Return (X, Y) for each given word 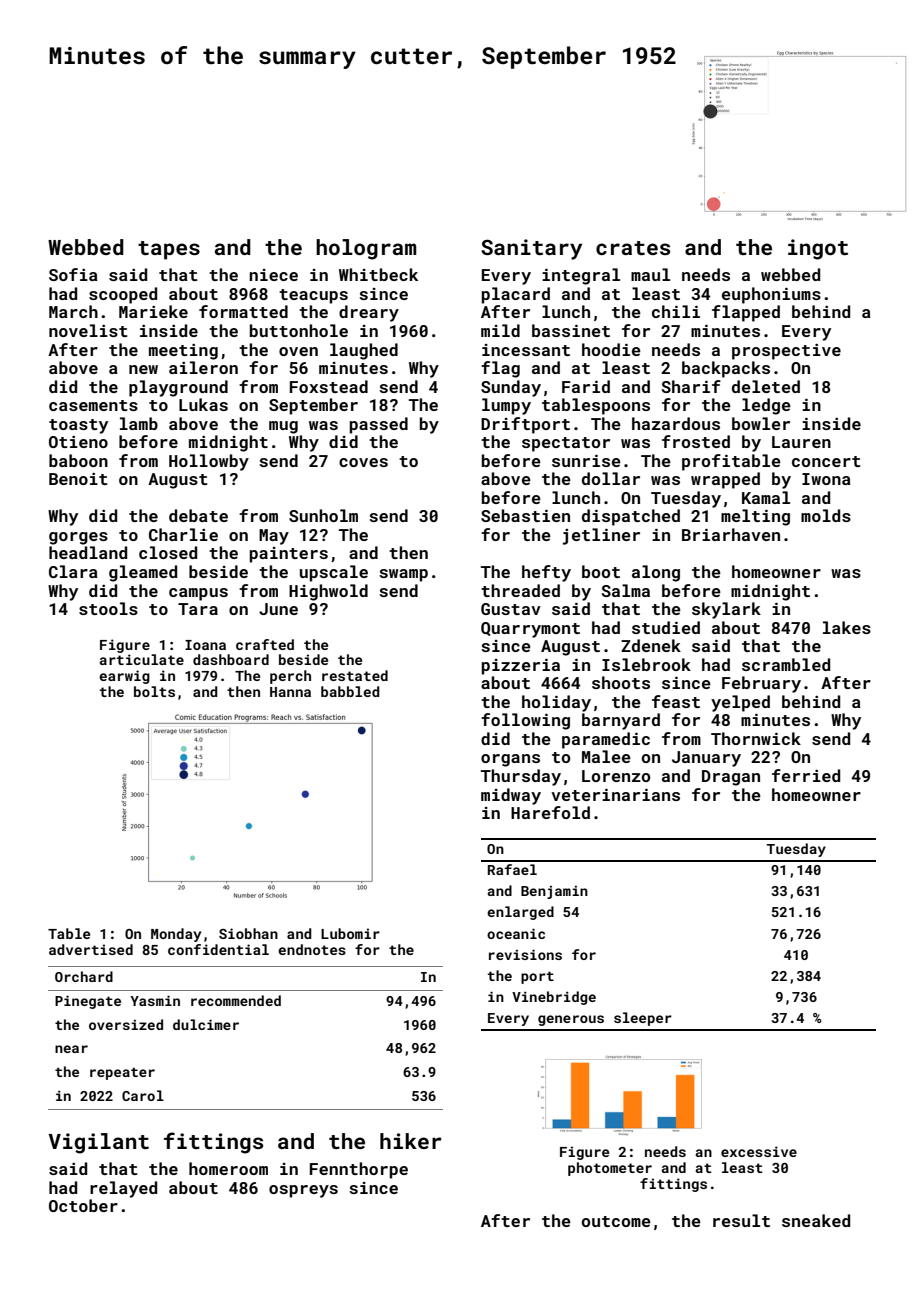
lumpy (506, 406)
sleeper (643, 1019)
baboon (78, 460)
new (143, 369)
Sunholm (323, 515)
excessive (759, 1151)
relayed (123, 1189)
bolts (154, 691)
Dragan (731, 778)
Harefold (550, 812)
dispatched (631, 517)
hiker (411, 1141)
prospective (786, 352)
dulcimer (206, 1024)
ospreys (303, 1191)
